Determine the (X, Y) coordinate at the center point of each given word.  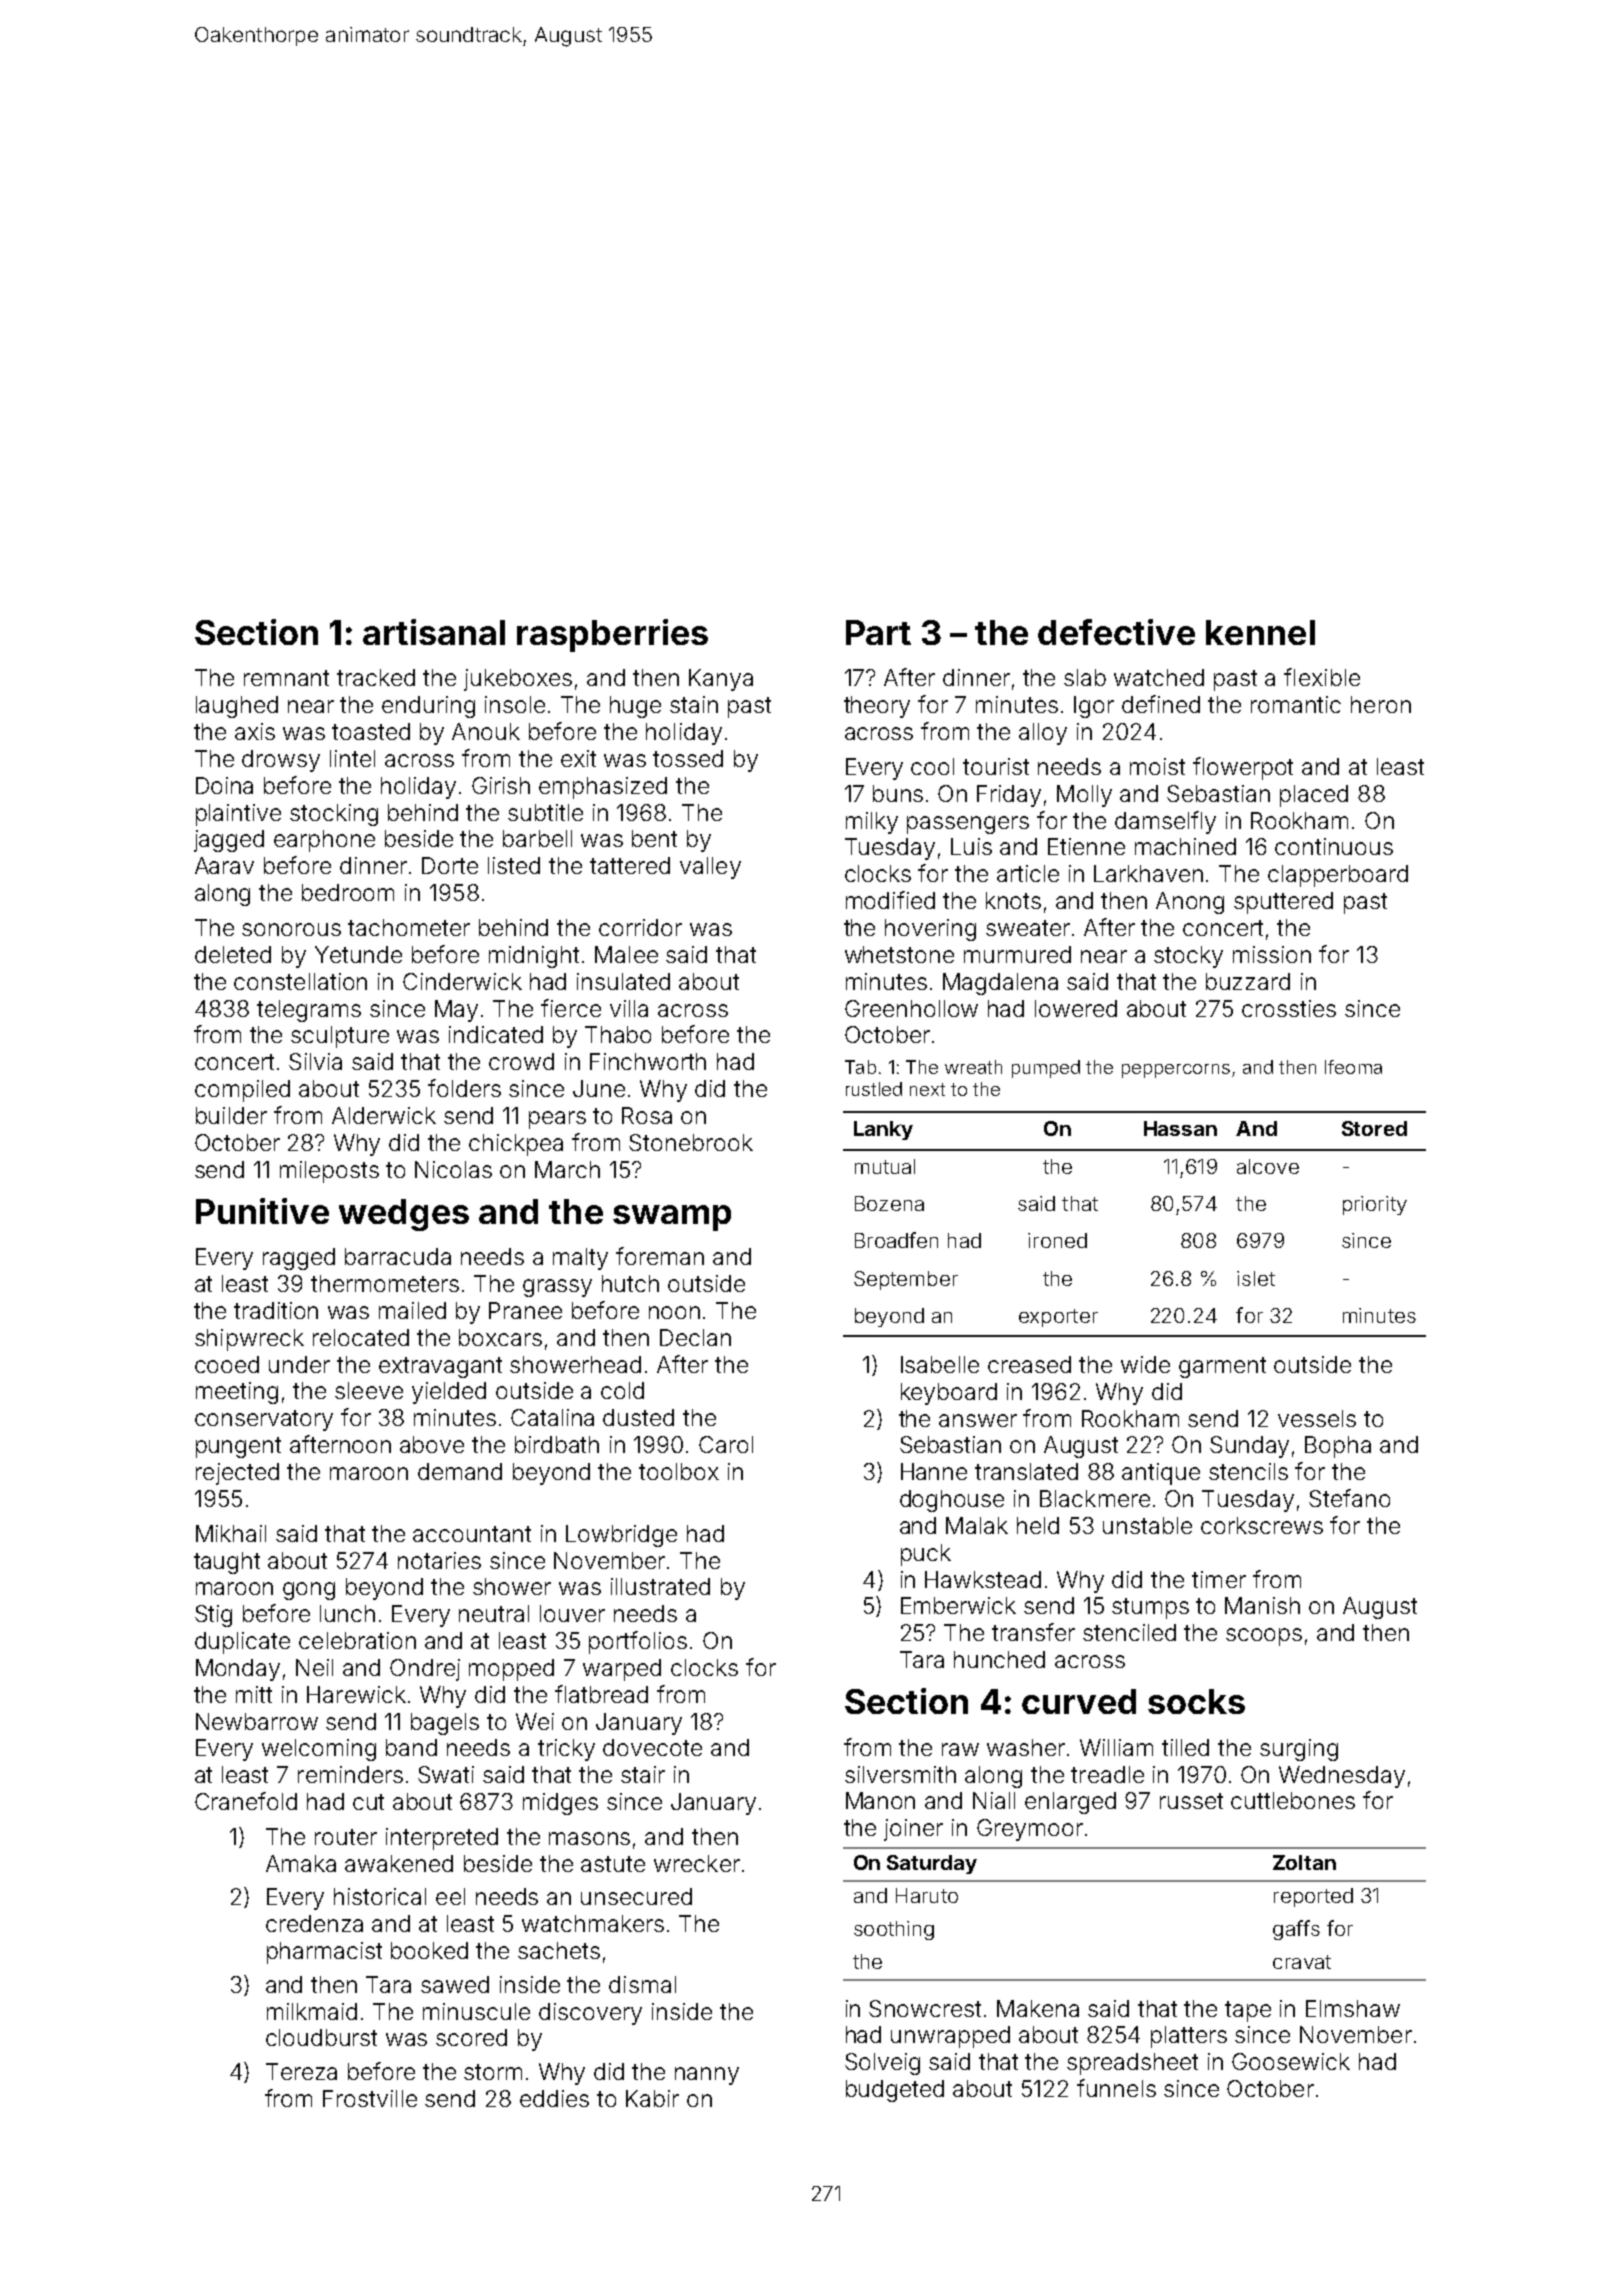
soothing (894, 1930)
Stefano (1349, 1498)
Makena (1038, 2008)
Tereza (301, 2071)
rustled (874, 1089)
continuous (1334, 846)
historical (380, 1896)
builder (231, 1115)
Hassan (1180, 1128)
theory (877, 707)
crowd (521, 1061)
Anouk (486, 731)
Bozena (889, 1203)
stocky (1188, 957)
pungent (238, 1447)
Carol (726, 1444)
